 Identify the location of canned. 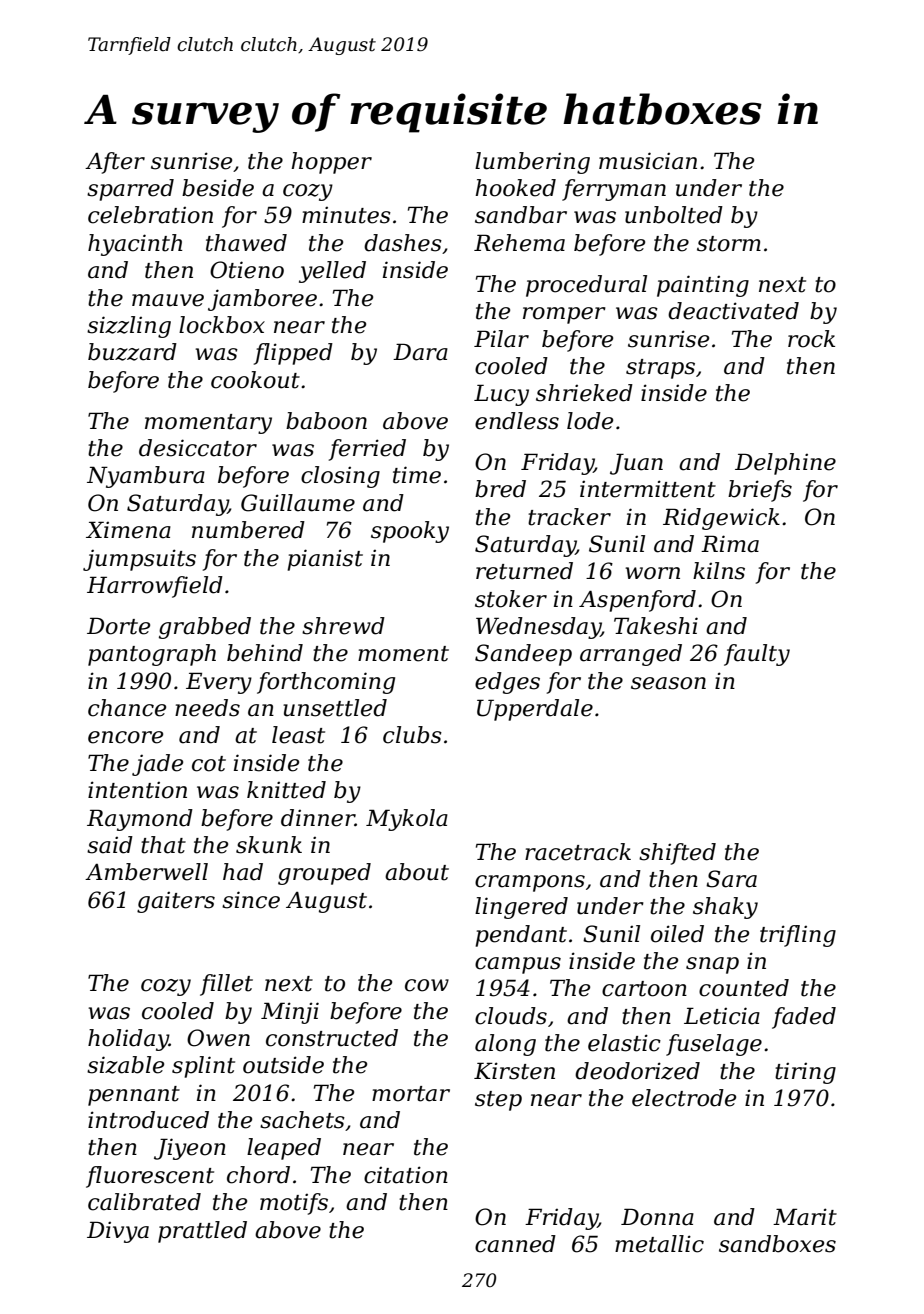
(515, 1244).
